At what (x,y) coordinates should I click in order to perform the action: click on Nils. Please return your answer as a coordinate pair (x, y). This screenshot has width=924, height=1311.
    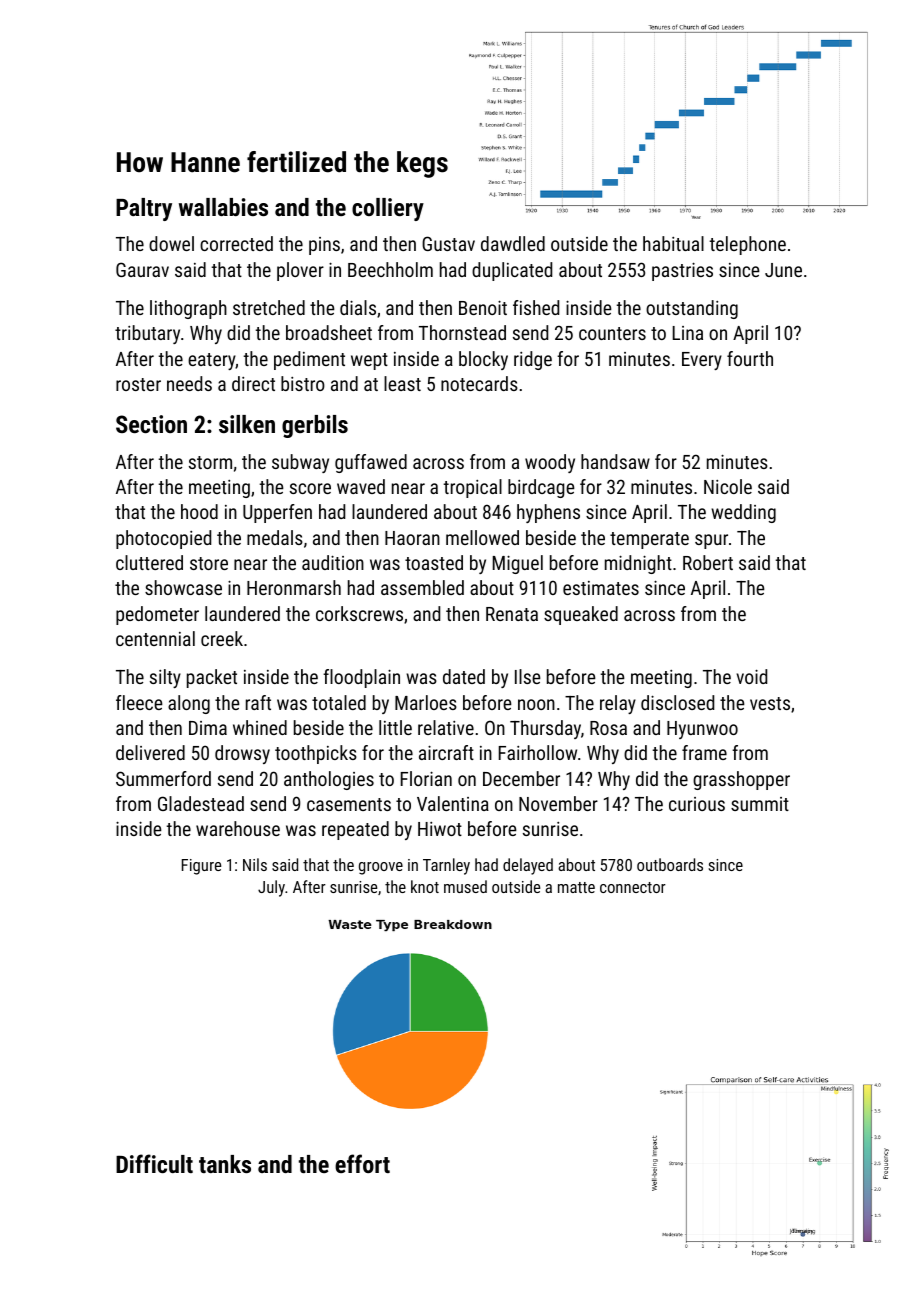
    Looking at the image, I should click on (255, 864).
